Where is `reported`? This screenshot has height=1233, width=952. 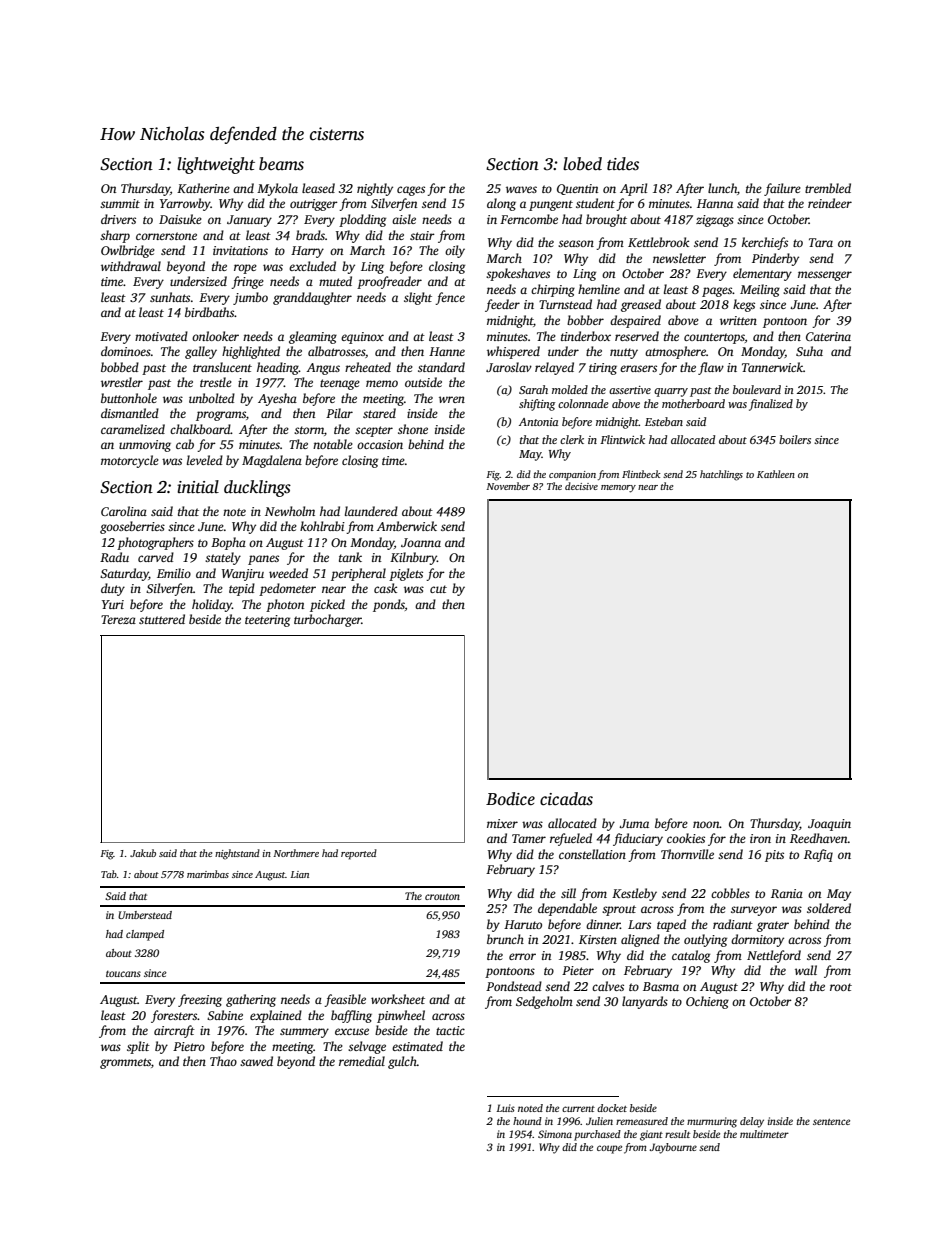 reported is located at coordinates (359, 854).
